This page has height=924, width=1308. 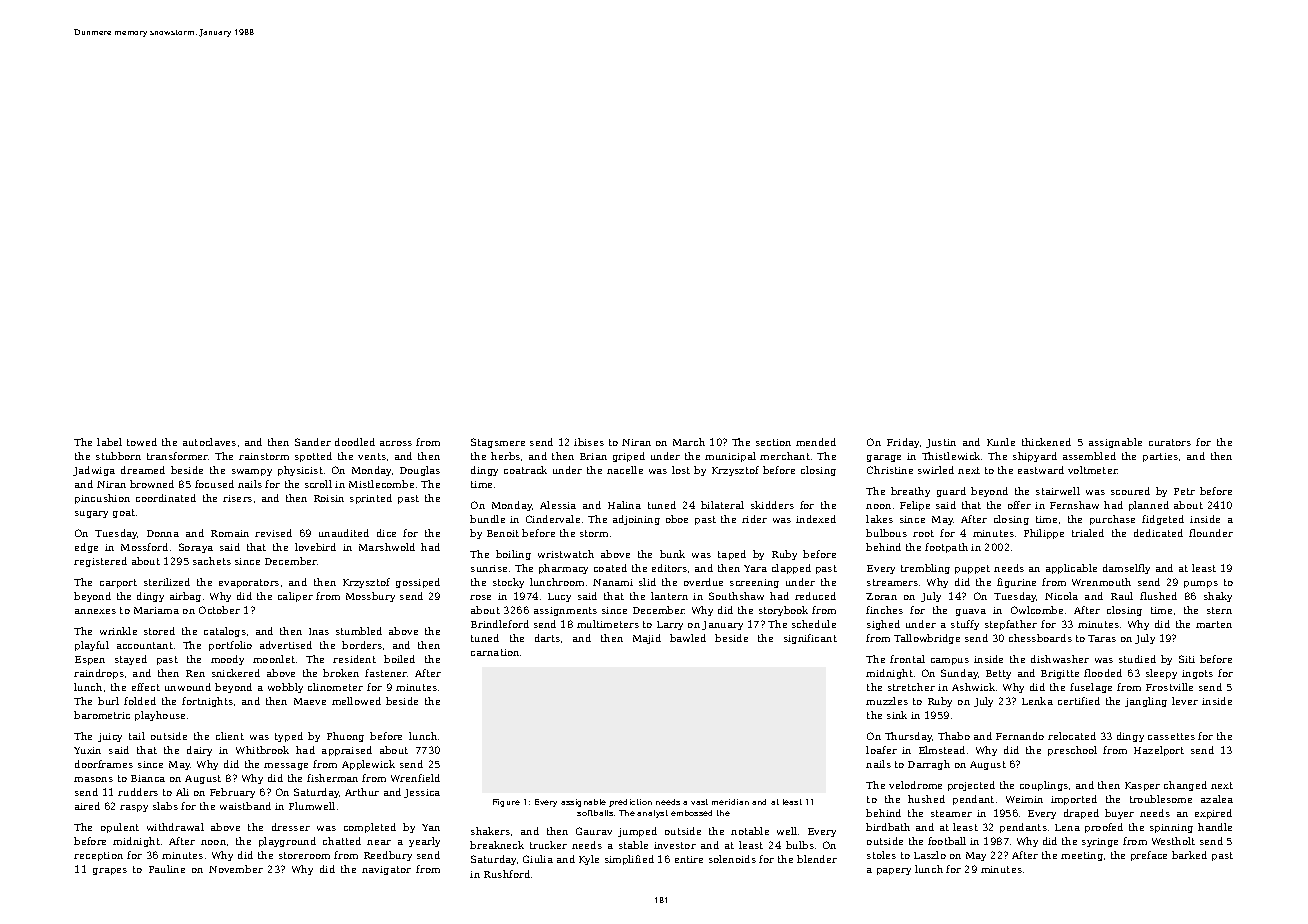 What do you see at coordinates (1102, 638) in the page?
I see `Taras` at bounding box center [1102, 638].
